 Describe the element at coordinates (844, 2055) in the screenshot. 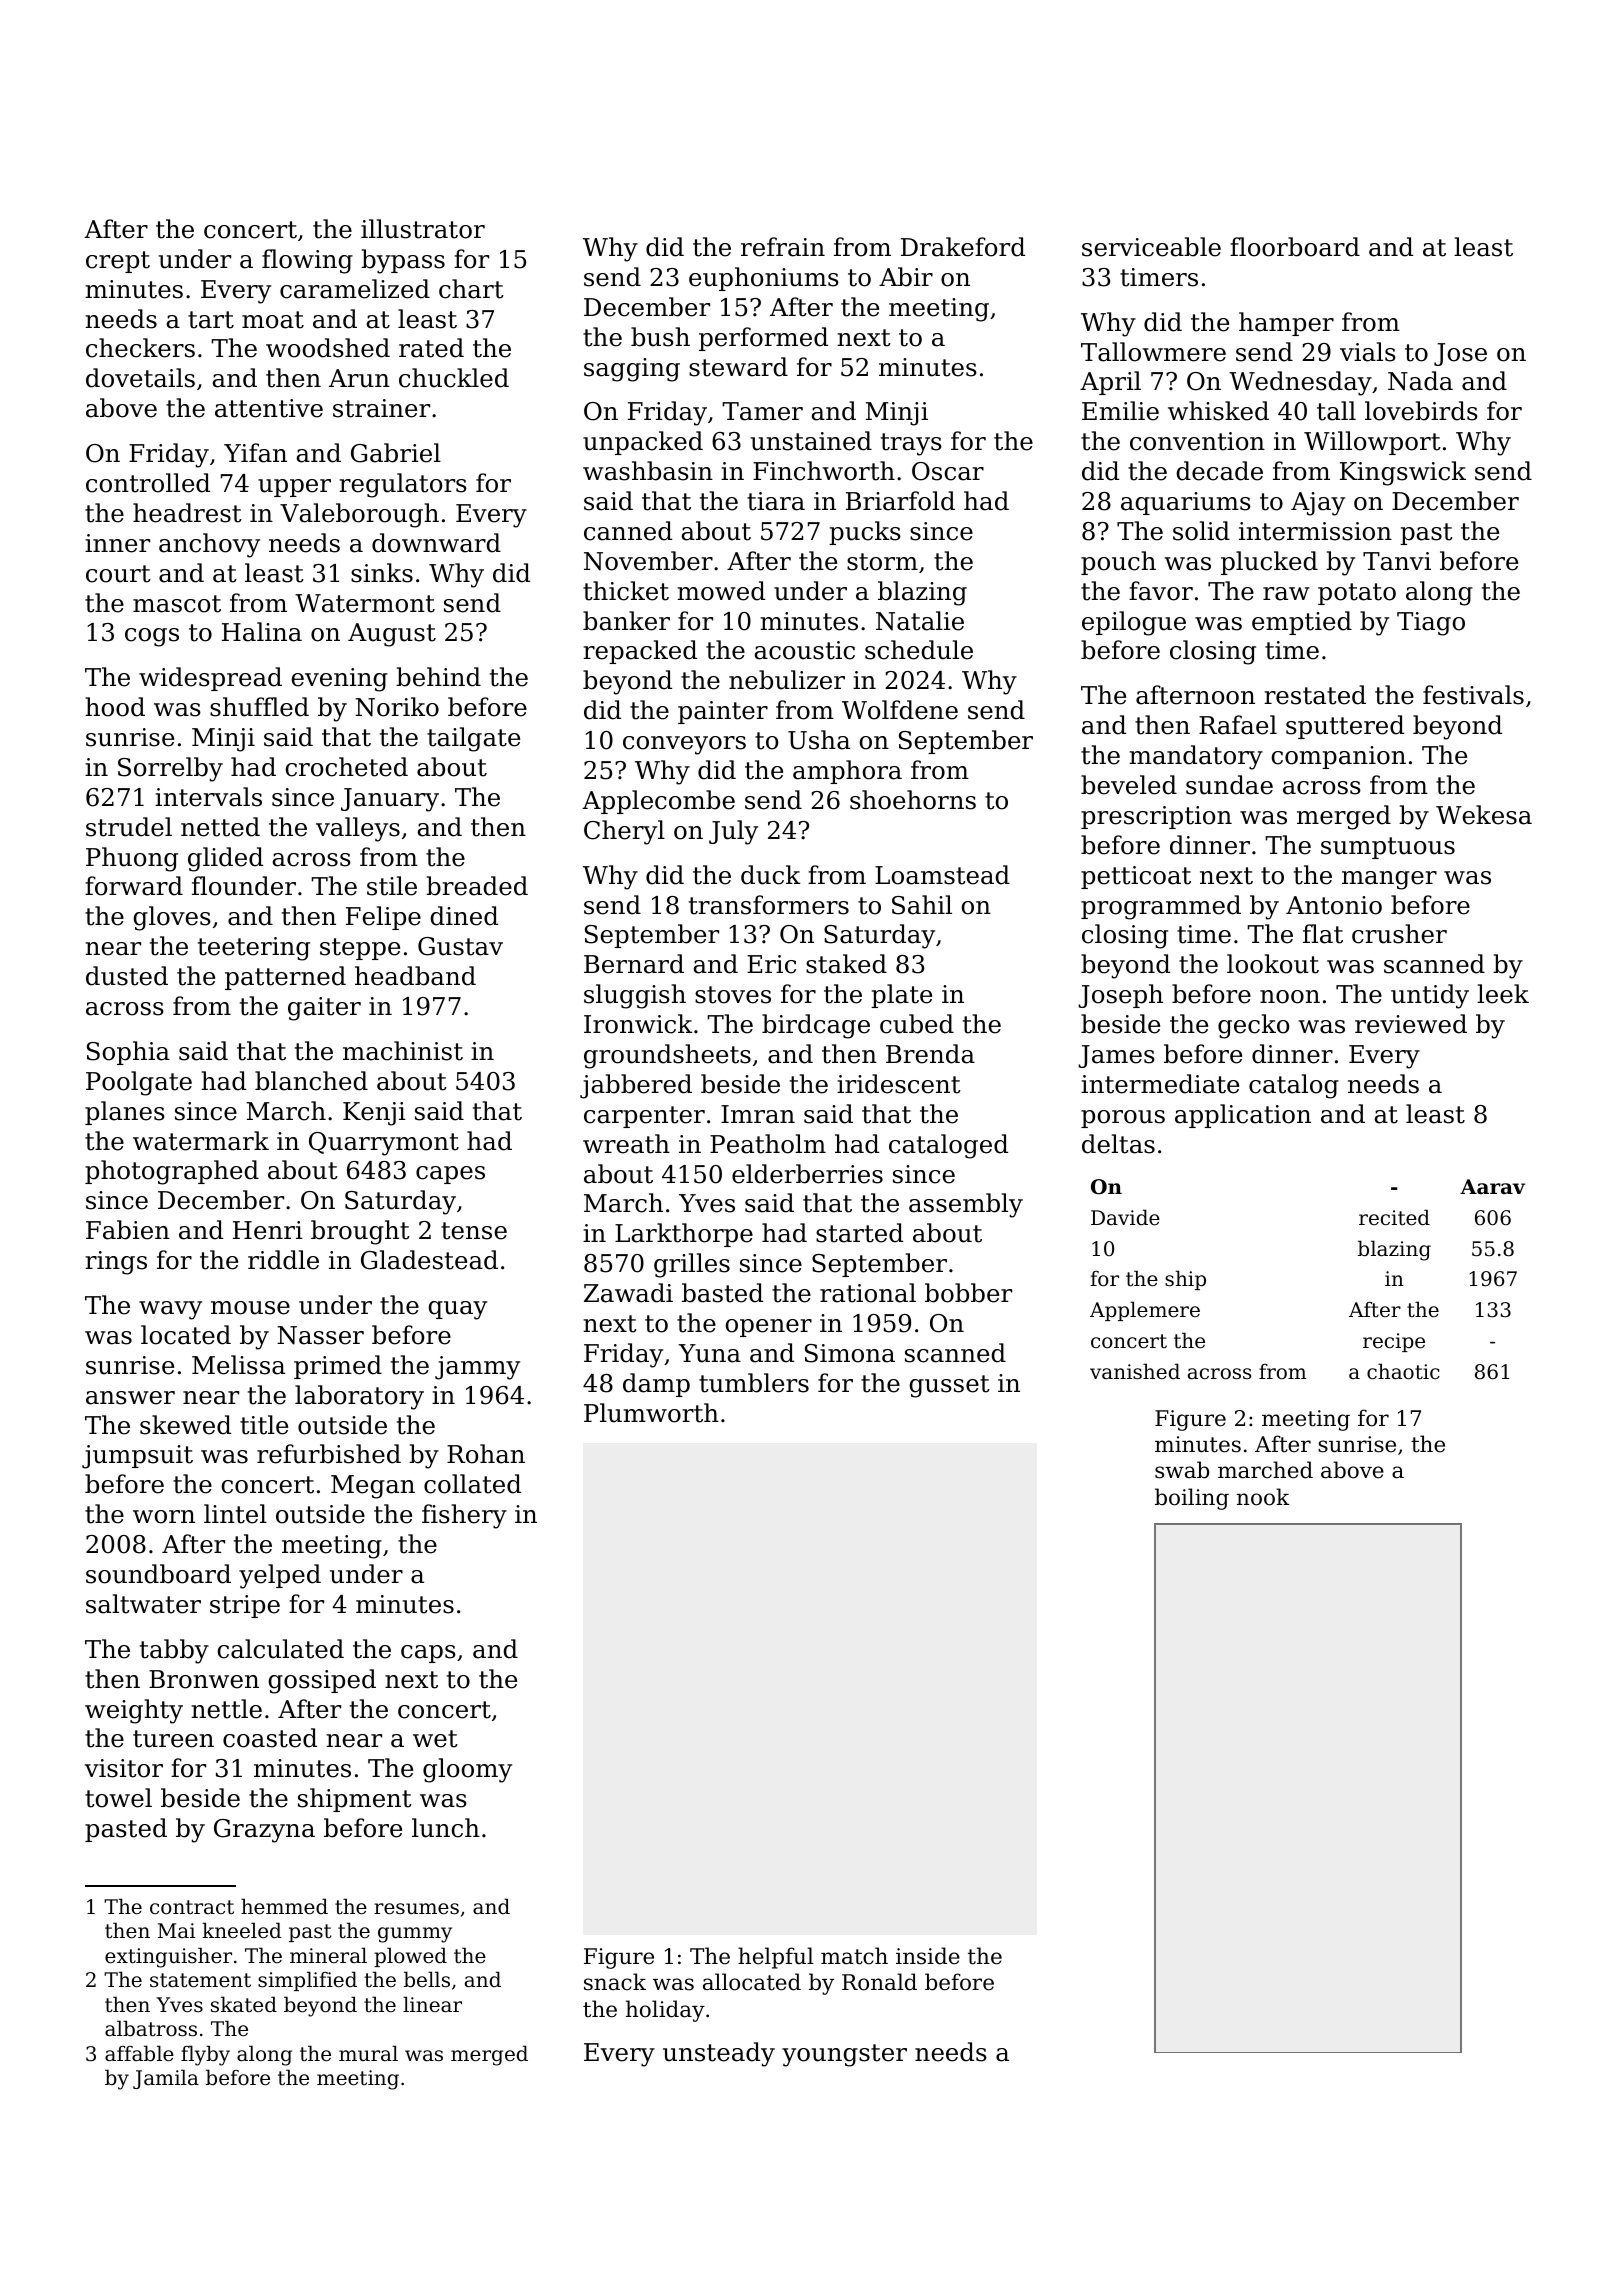

I see `youngster` at that location.
